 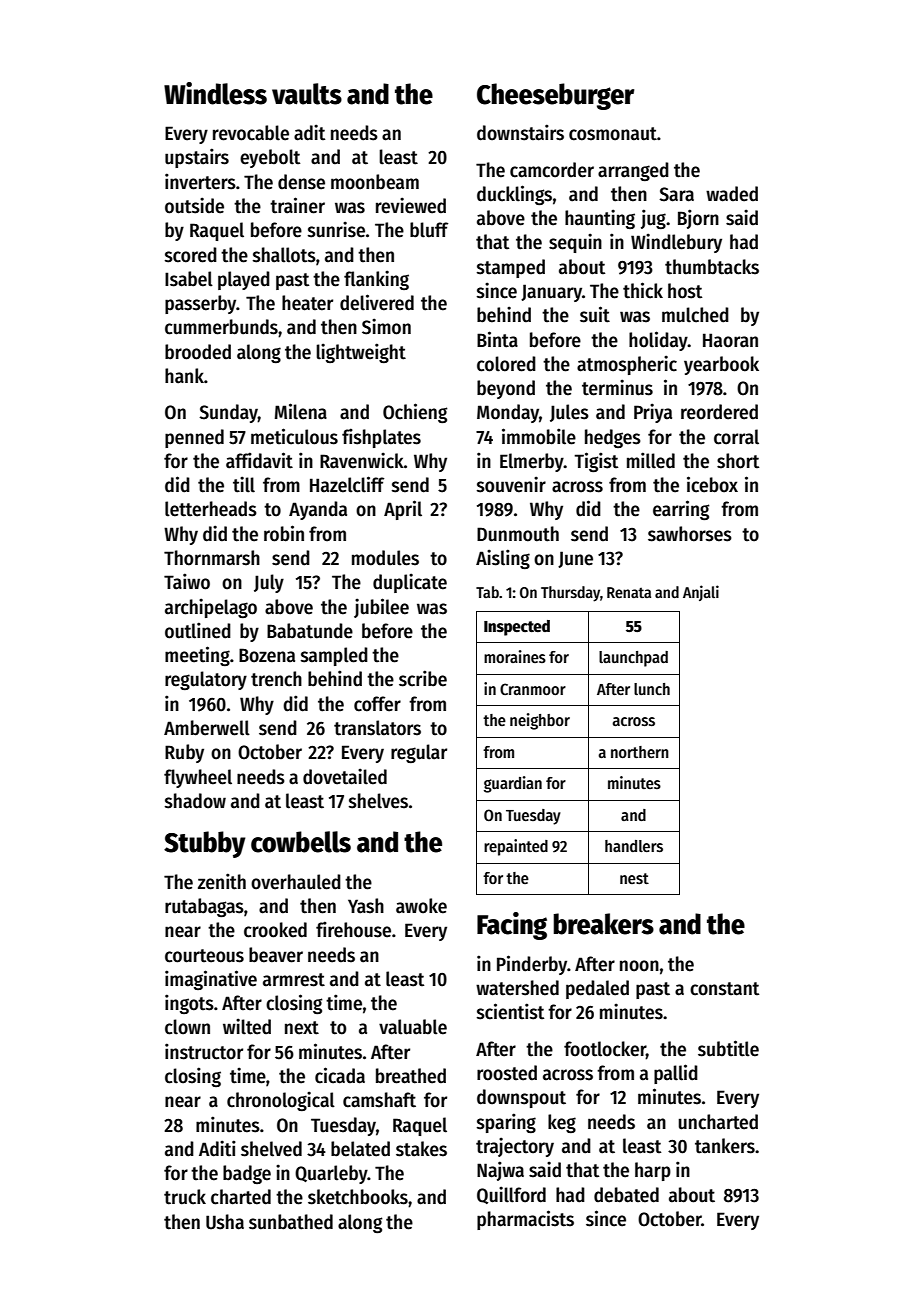 What do you see at coordinates (507, 1073) in the page?
I see `roosted` at bounding box center [507, 1073].
